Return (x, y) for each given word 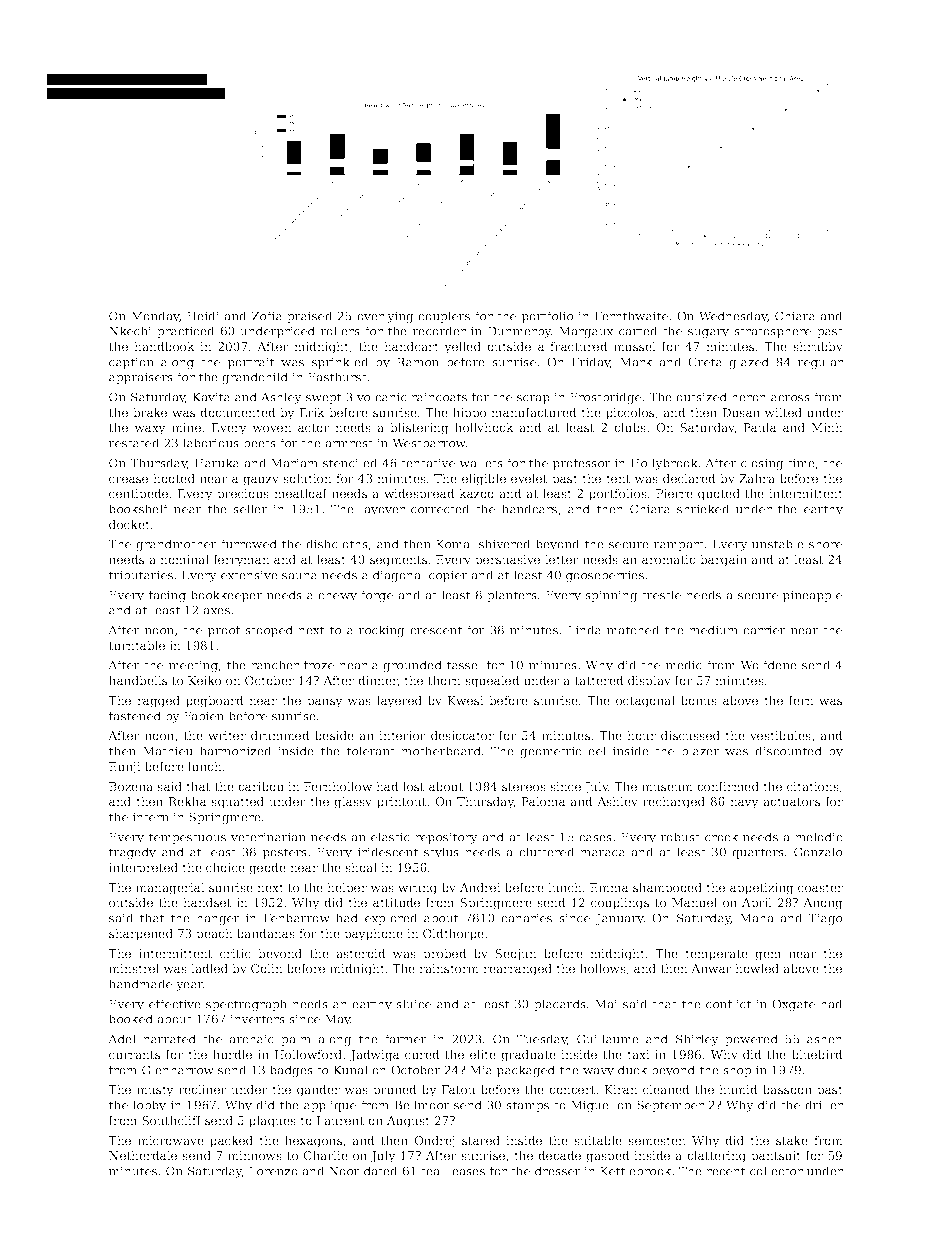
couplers (444, 317)
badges (291, 1071)
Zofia (267, 316)
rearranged (517, 970)
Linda (585, 630)
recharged (674, 803)
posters (285, 853)
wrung (417, 890)
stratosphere (772, 332)
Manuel (694, 902)
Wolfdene (768, 665)
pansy (325, 703)
